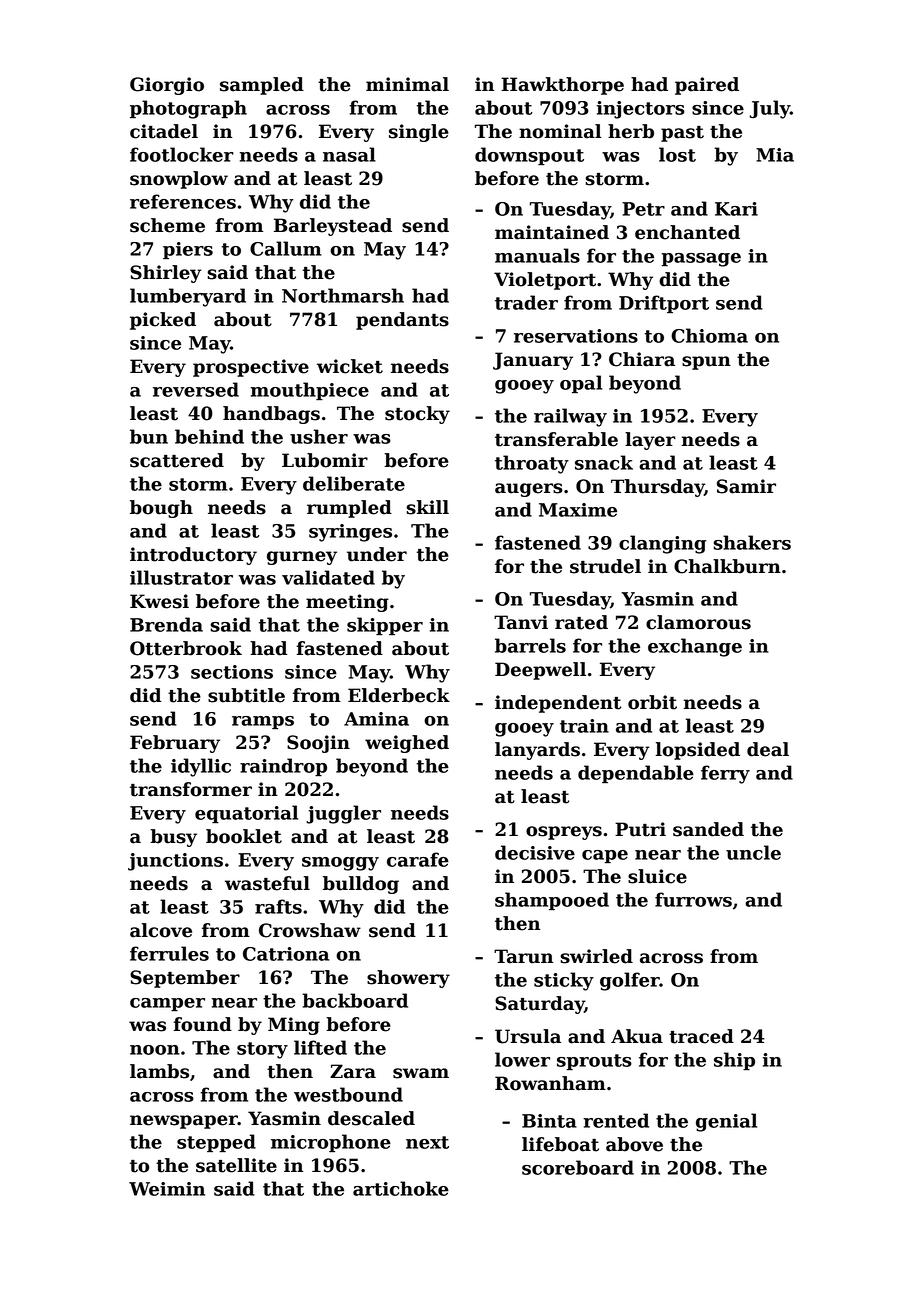 Image resolution: width=924 pixels, height=1314 pixels. I want to click on clanging, so click(662, 544).
